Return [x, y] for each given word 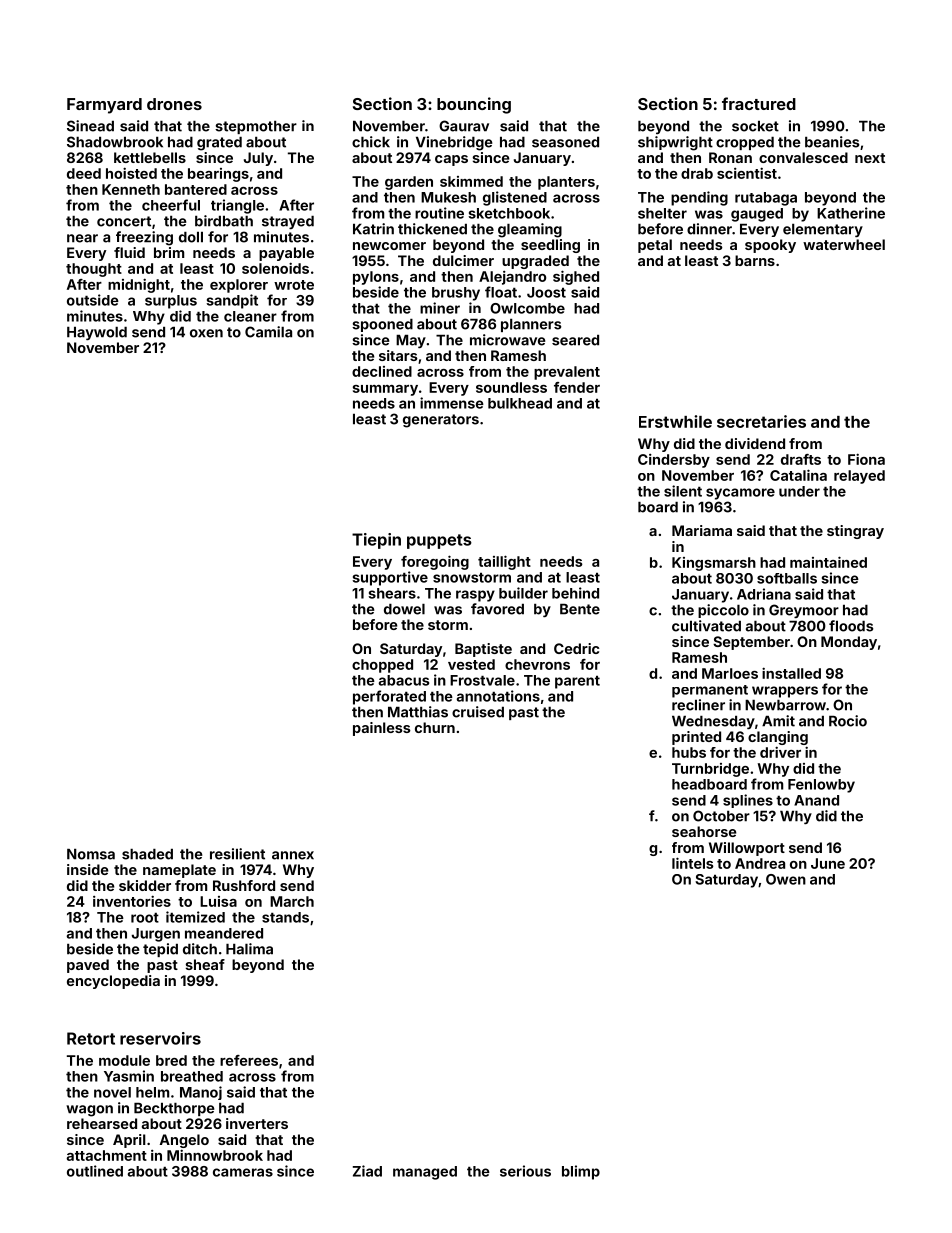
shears [392, 593]
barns [755, 260]
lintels [693, 863]
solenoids [275, 268]
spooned [382, 325]
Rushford [244, 885]
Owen [786, 879]
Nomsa [91, 854]
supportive [390, 578]
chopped [382, 666]
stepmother [256, 127]
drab [697, 173]
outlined [95, 1171]
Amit [778, 721]
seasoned [565, 142]
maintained [828, 562]
